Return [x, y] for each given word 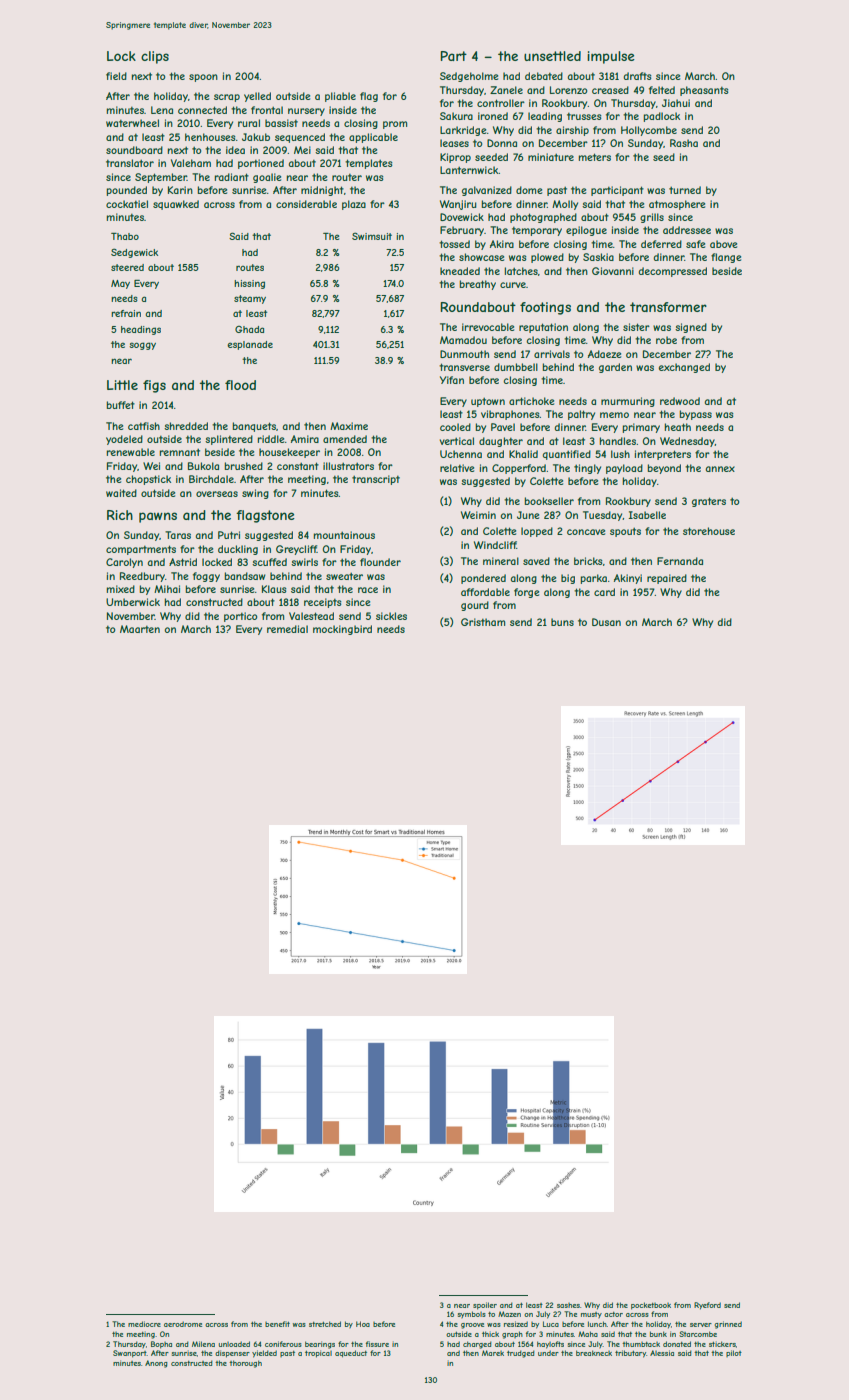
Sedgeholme [469, 77]
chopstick [148, 480]
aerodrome [183, 1324]
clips [155, 57]
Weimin [478, 515]
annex [720, 469]
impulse [611, 57]
